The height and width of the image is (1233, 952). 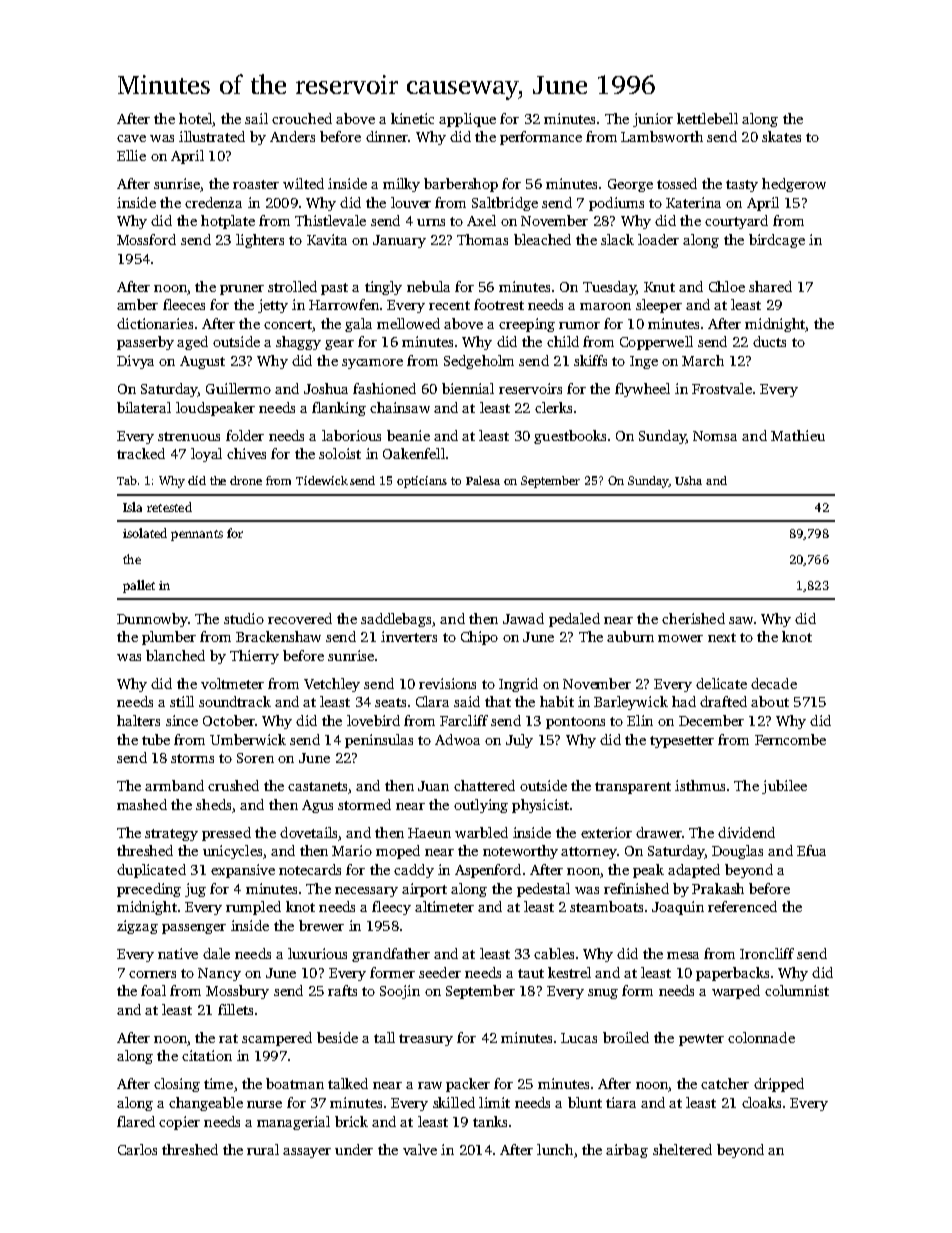 I want to click on kinetic, so click(x=412, y=118).
